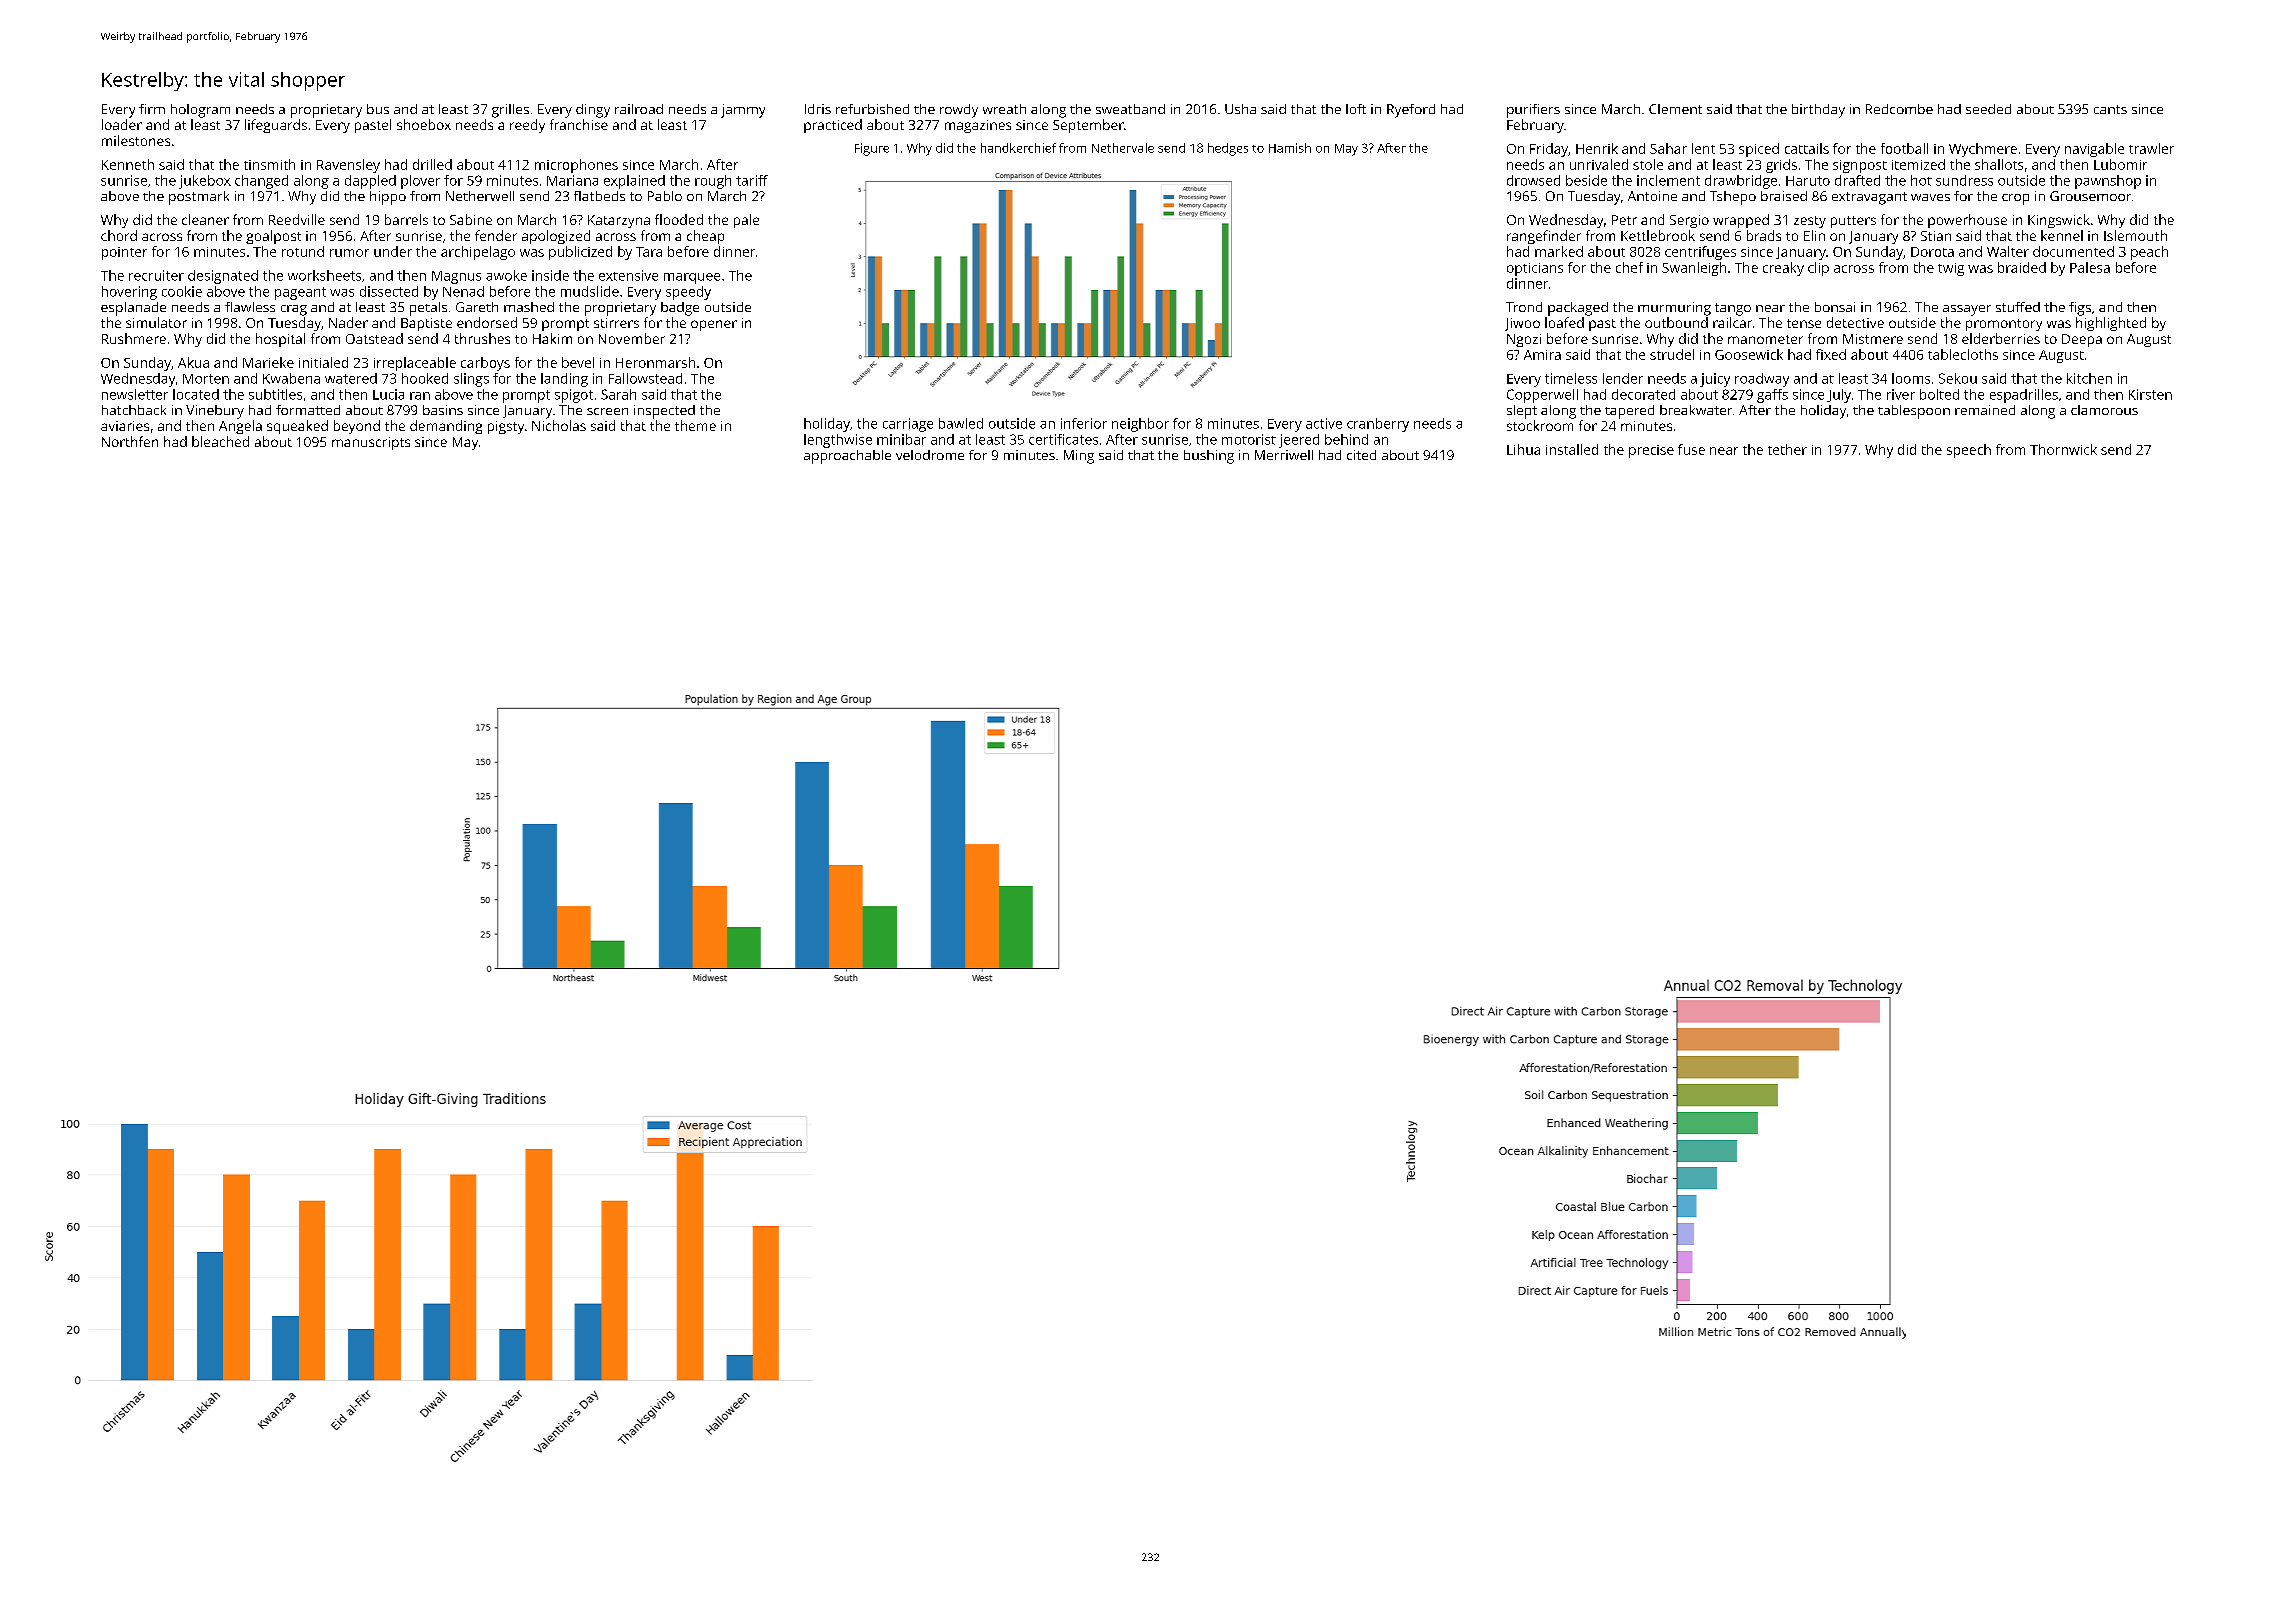  I want to click on opener, so click(714, 325).
